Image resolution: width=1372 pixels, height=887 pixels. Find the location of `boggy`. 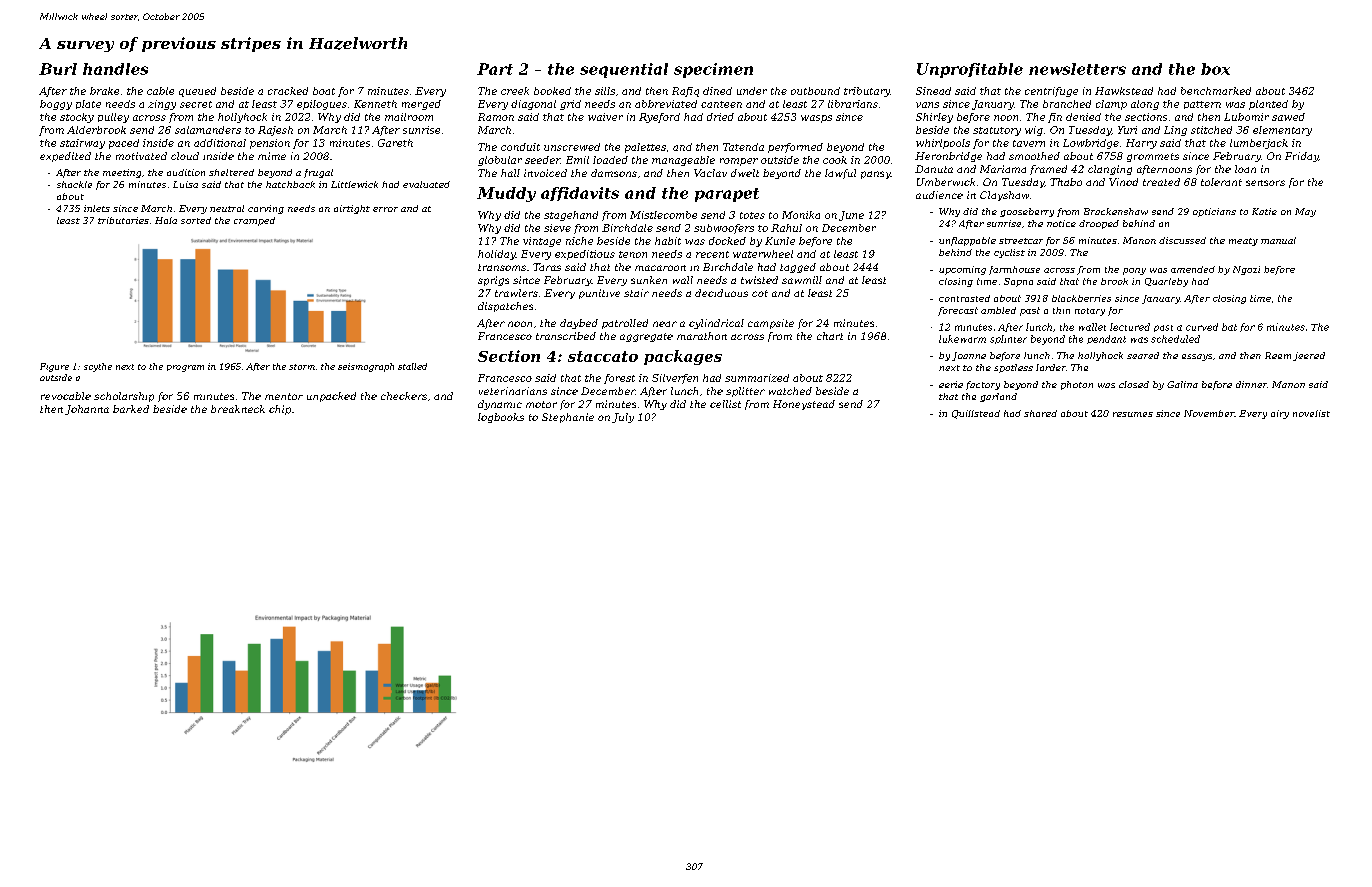

boggy is located at coordinates (56, 105).
